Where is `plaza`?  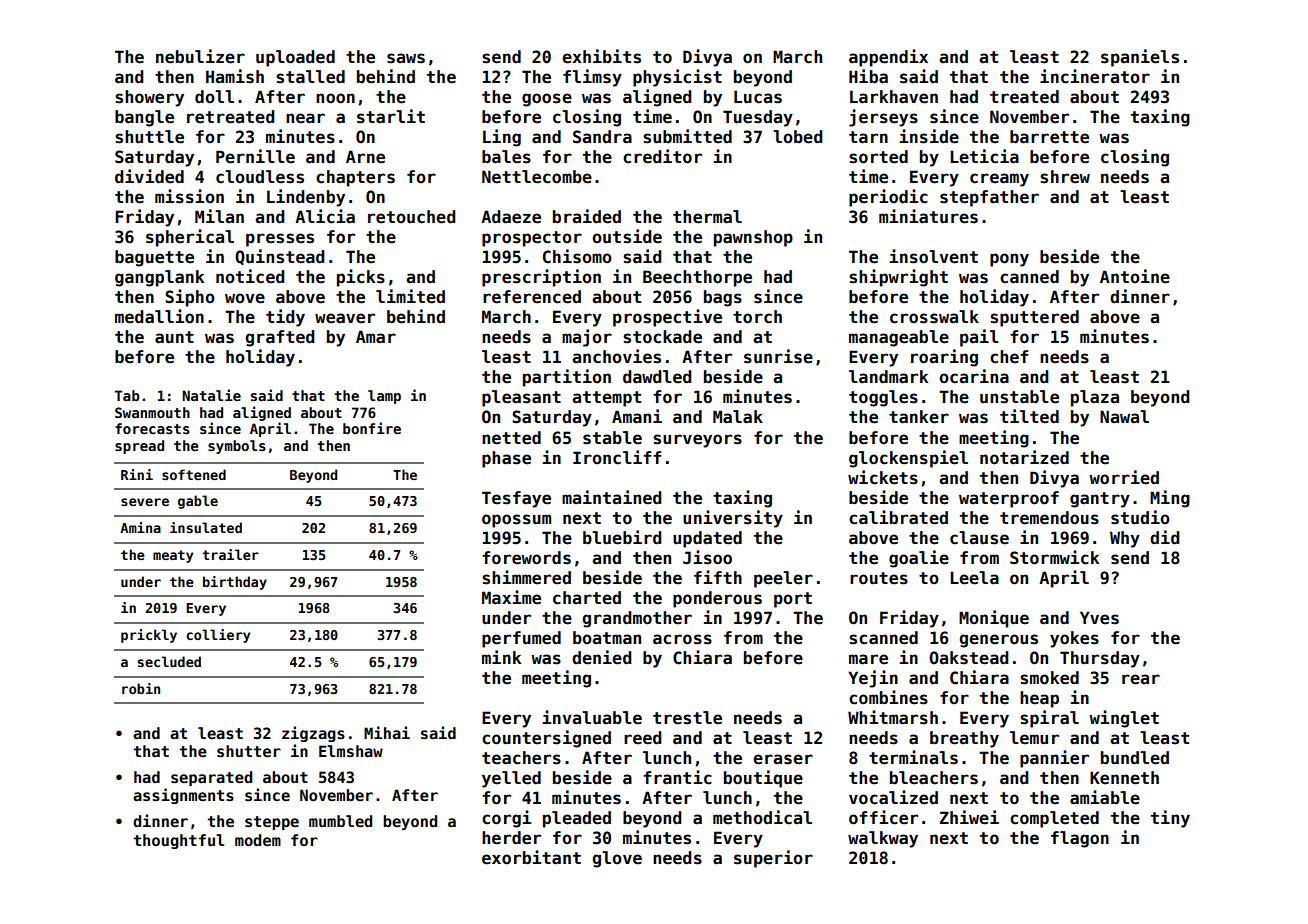
plaza is located at coordinates (1095, 398).
